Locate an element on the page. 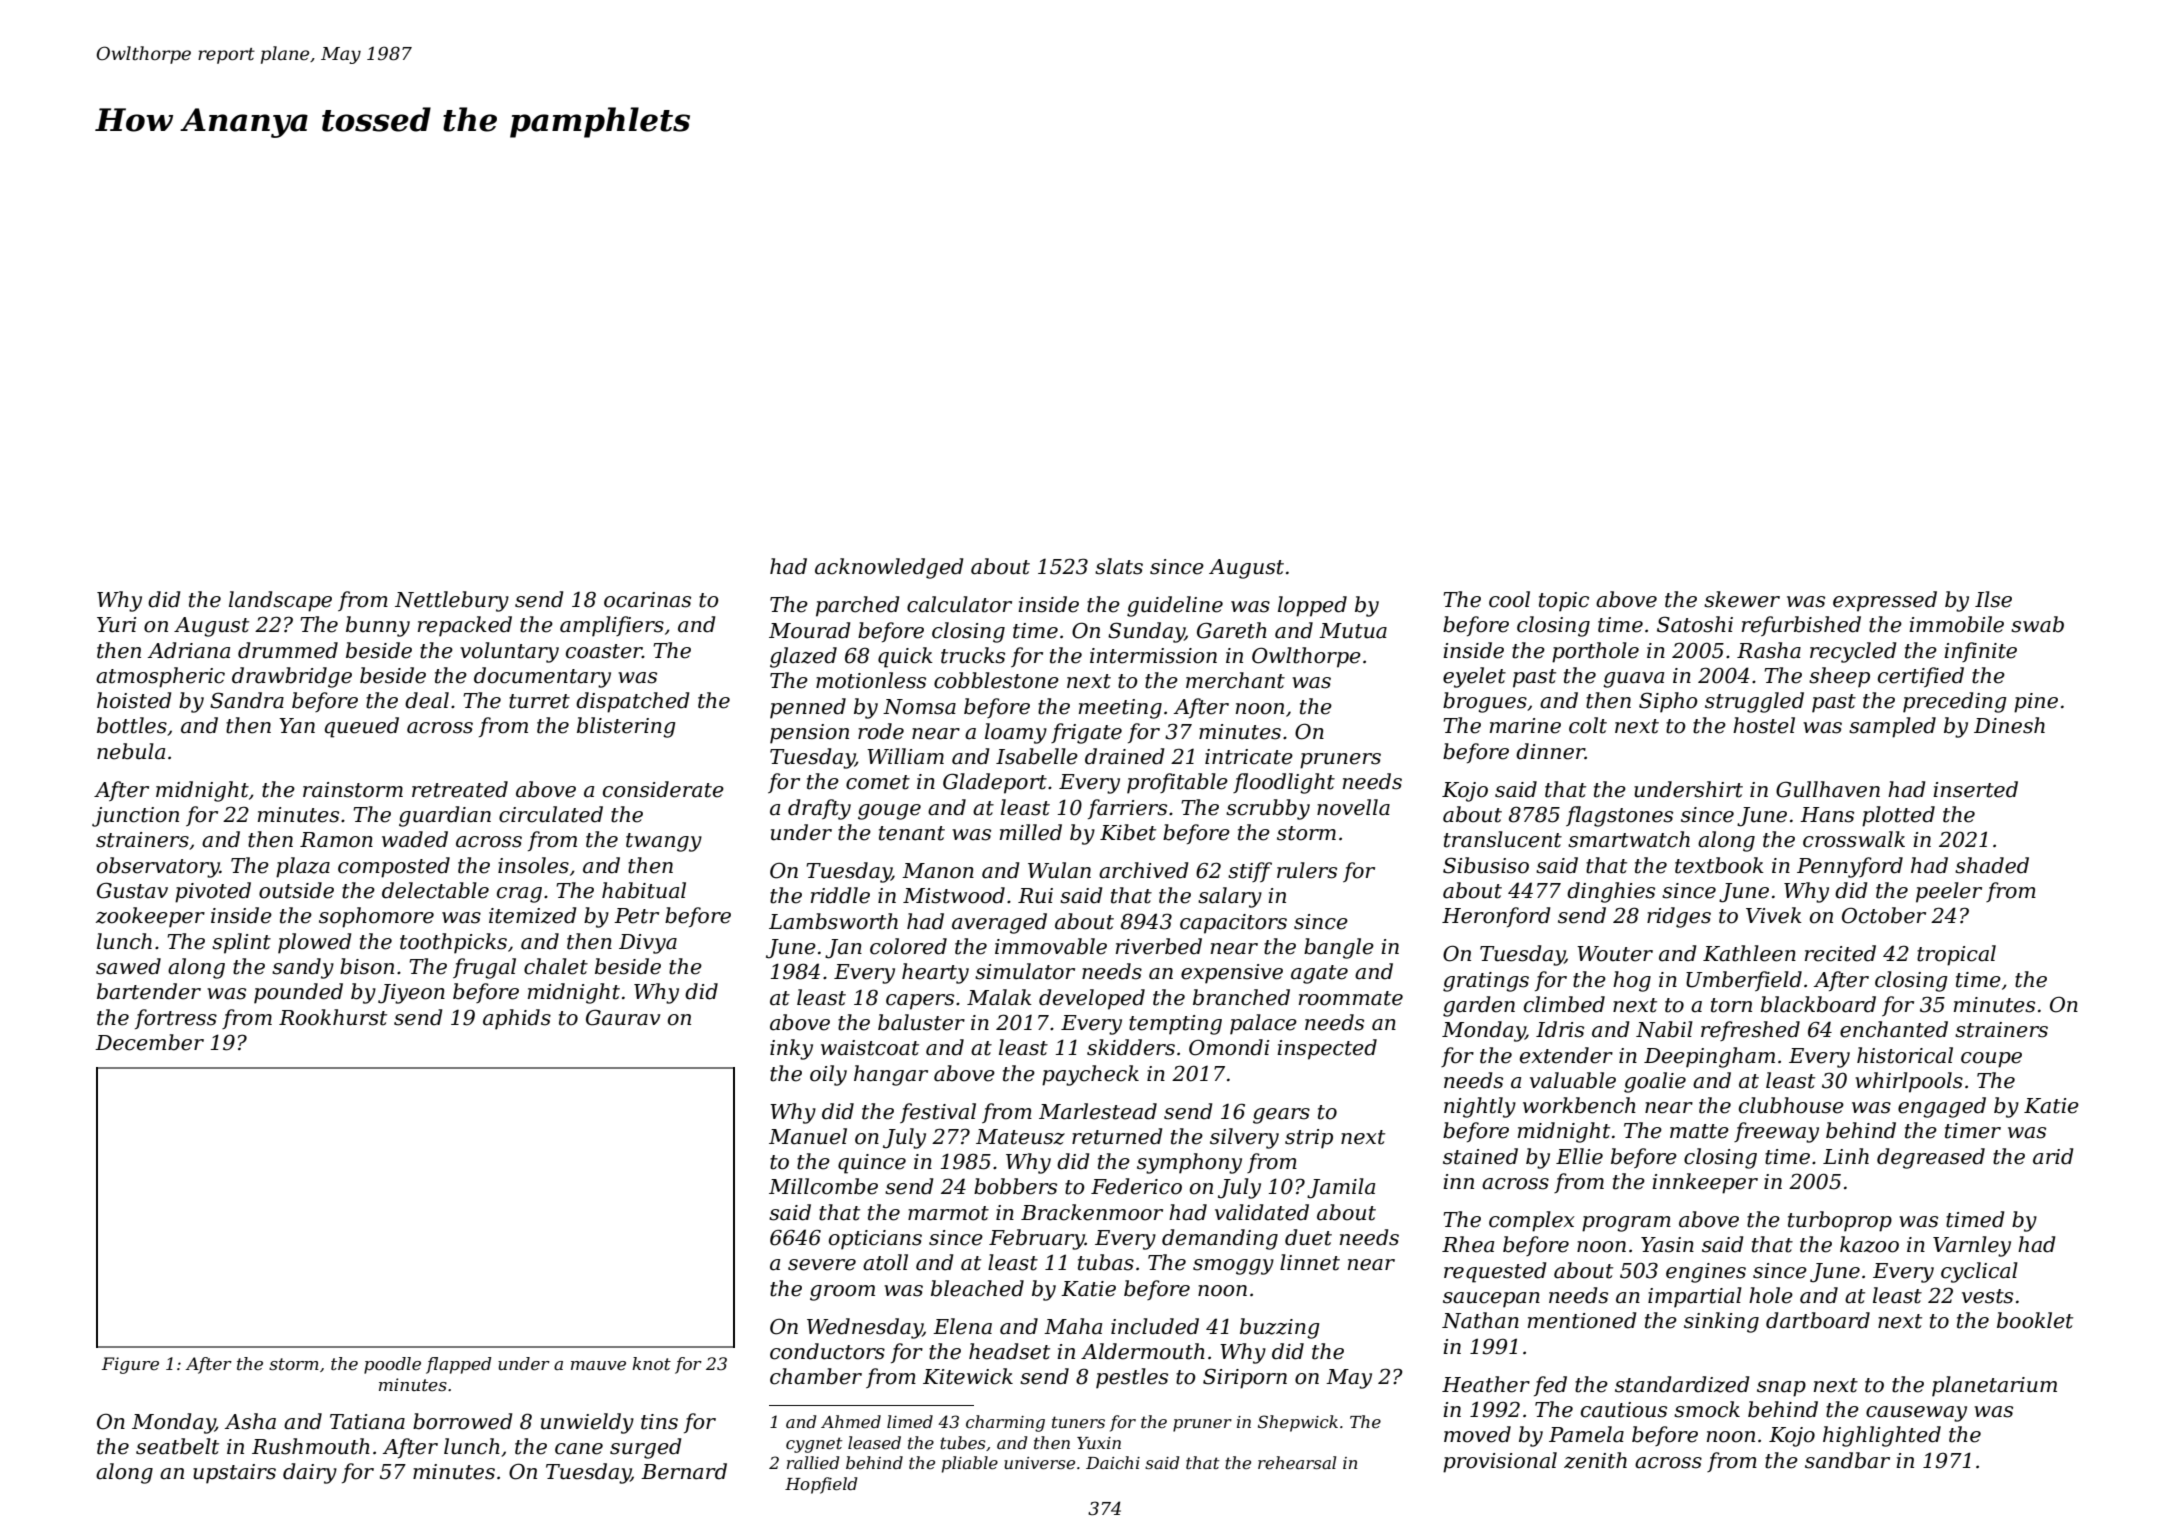  sandbar is located at coordinates (1847, 1460).
